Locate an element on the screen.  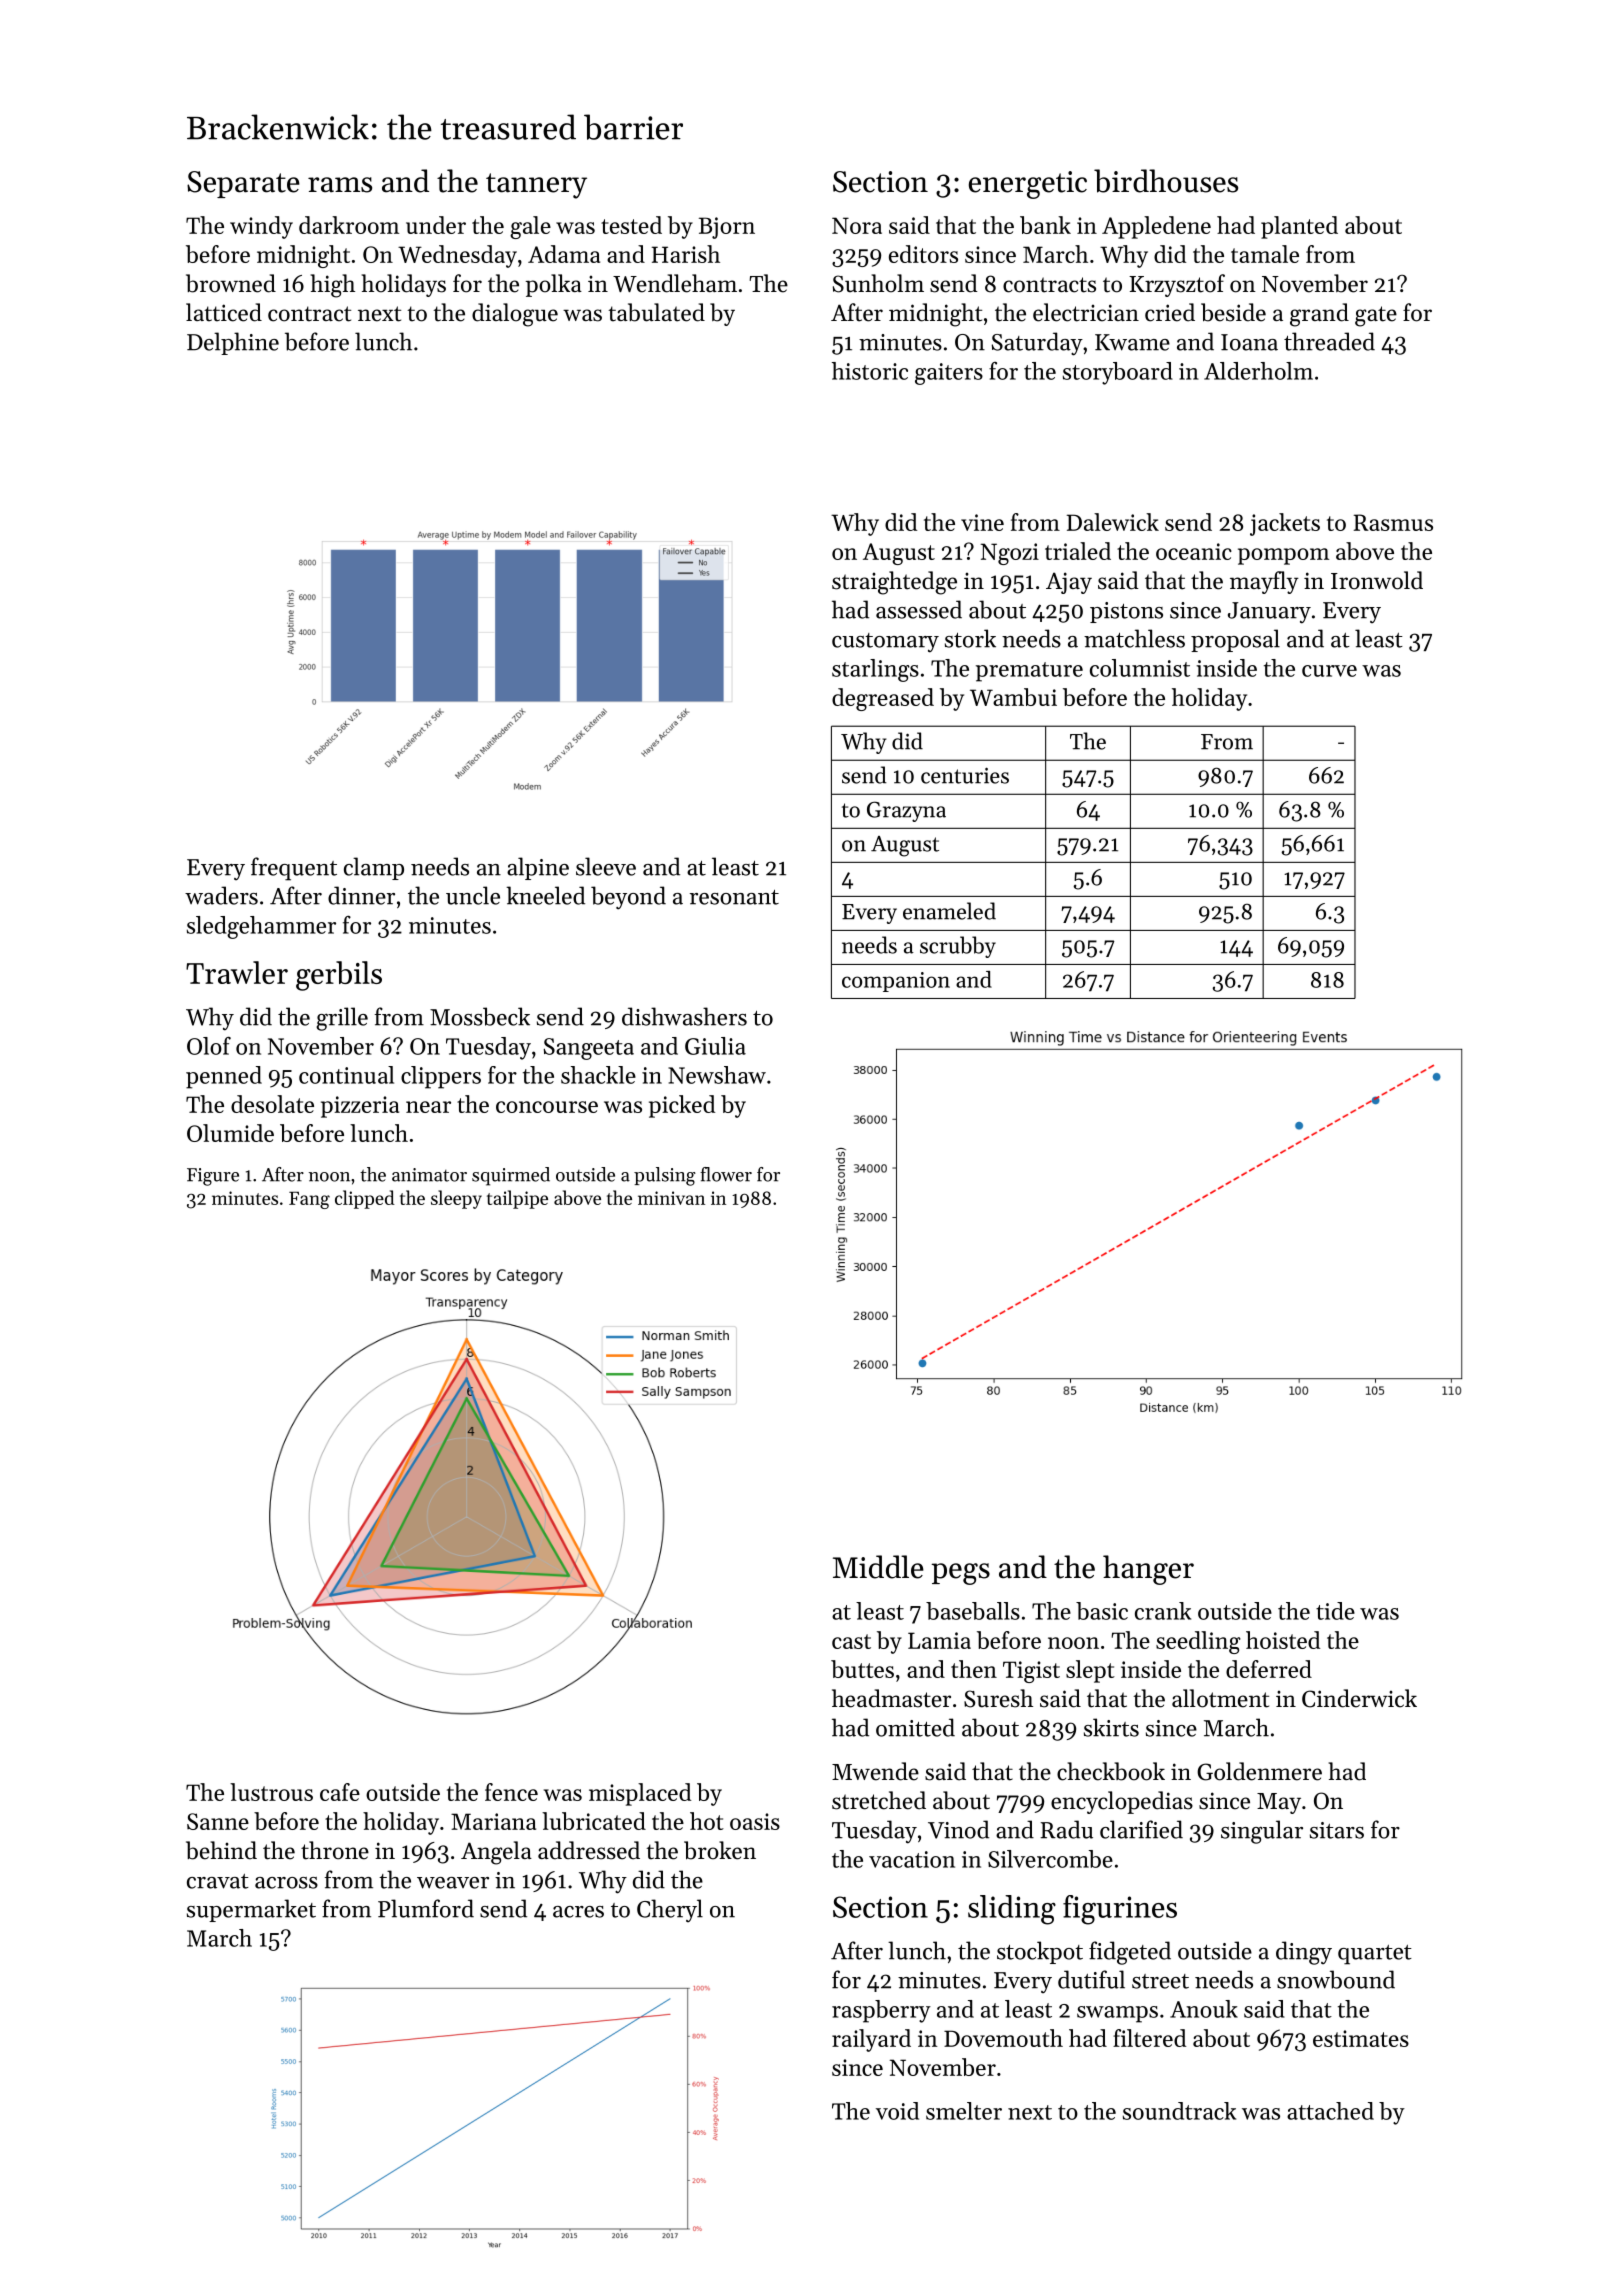
smelter is located at coordinates (964, 2111).
